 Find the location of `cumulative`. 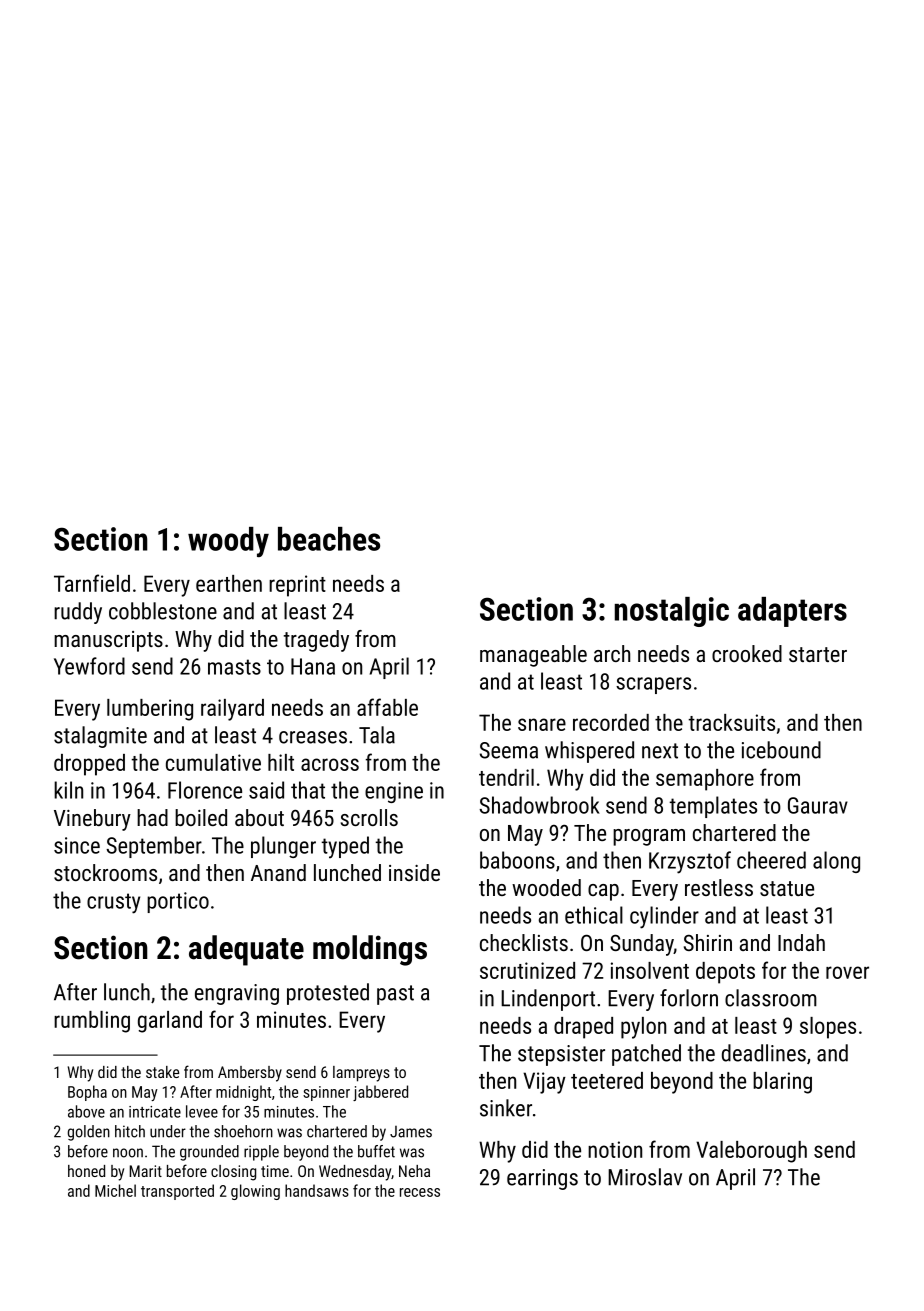

cumulative is located at coordinates (213, 762).
